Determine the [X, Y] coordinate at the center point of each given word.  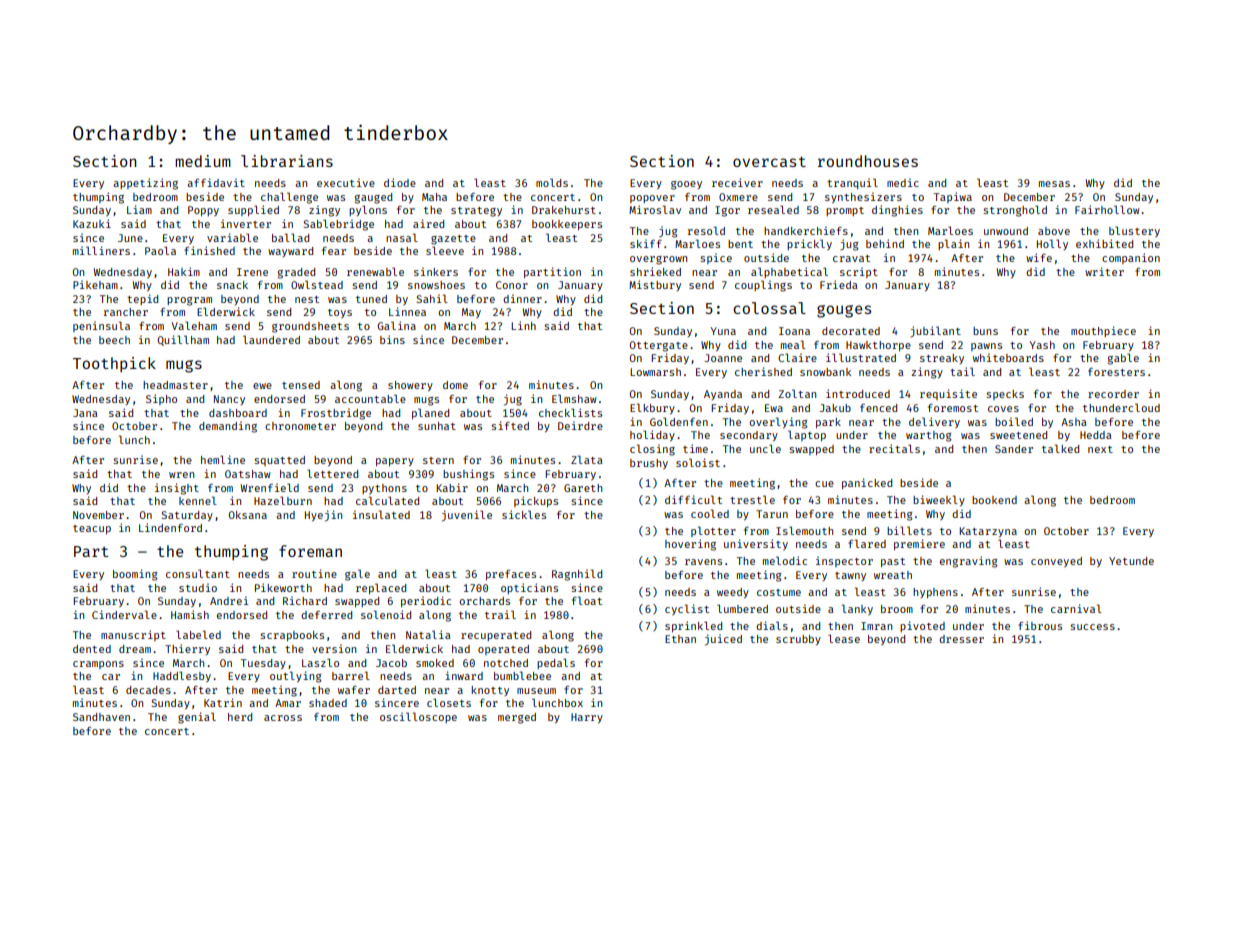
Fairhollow [1107, 209]
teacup [92, 529]
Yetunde [1131, 561]
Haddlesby [182, 676]
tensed [301, 385]
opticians [529, 588]
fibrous [1040, 625]
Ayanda [723, 395]
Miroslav [655, 209]
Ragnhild [577, 575]
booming [135, 575]
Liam [139, 209]
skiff [646, 243]
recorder [1113, 394]
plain [953, 244]
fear [334, 251]
